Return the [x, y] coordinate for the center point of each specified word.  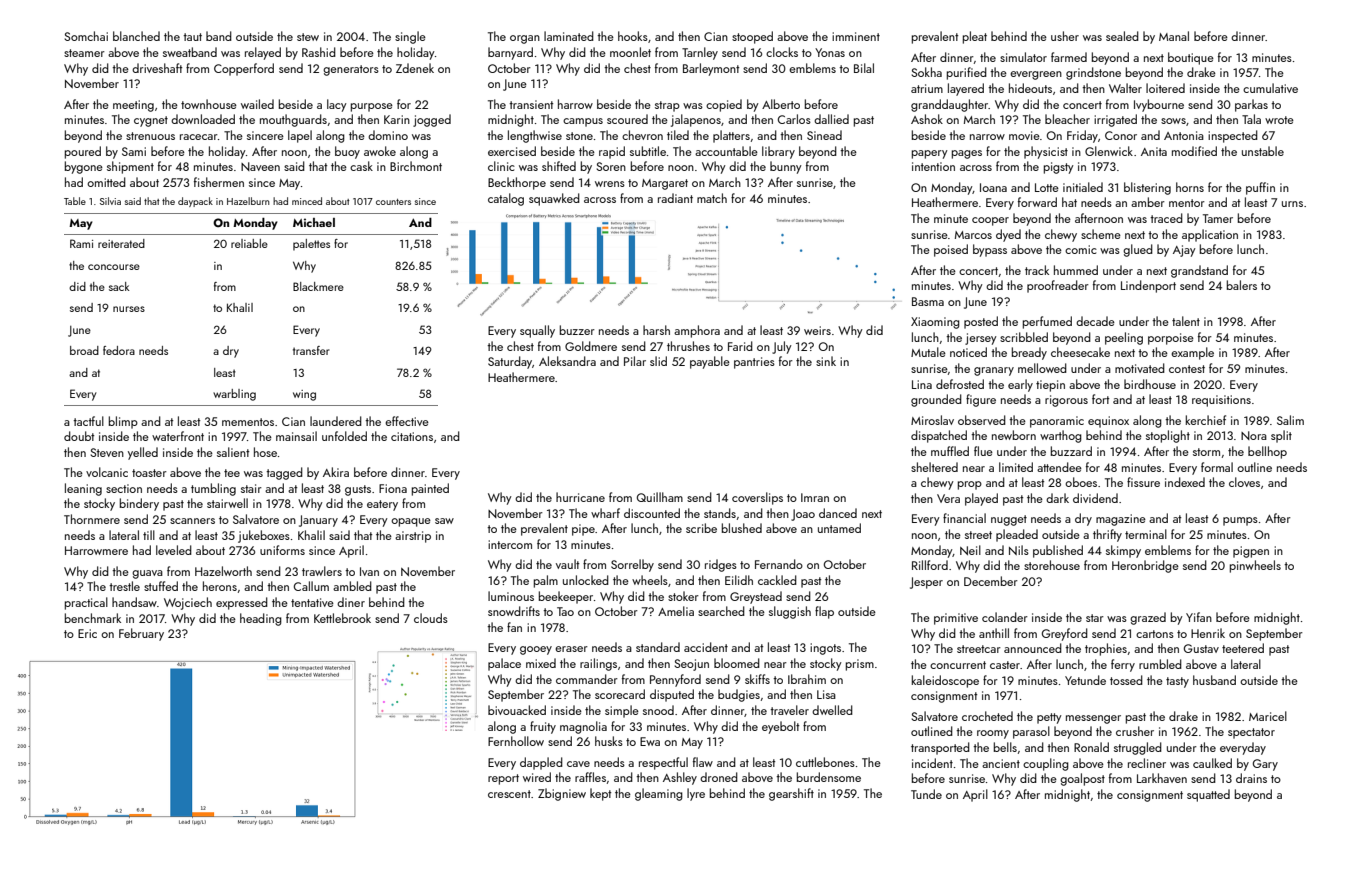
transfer [311, 350]
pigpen [1251, 552]
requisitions [1221, 401]
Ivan [369, 571]
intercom [510, 544]
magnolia [583, 727]
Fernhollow [516, 741]
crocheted [987, 716]
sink [826, 361]
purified [967, 73]
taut [192, 37]
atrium [927, 88]
